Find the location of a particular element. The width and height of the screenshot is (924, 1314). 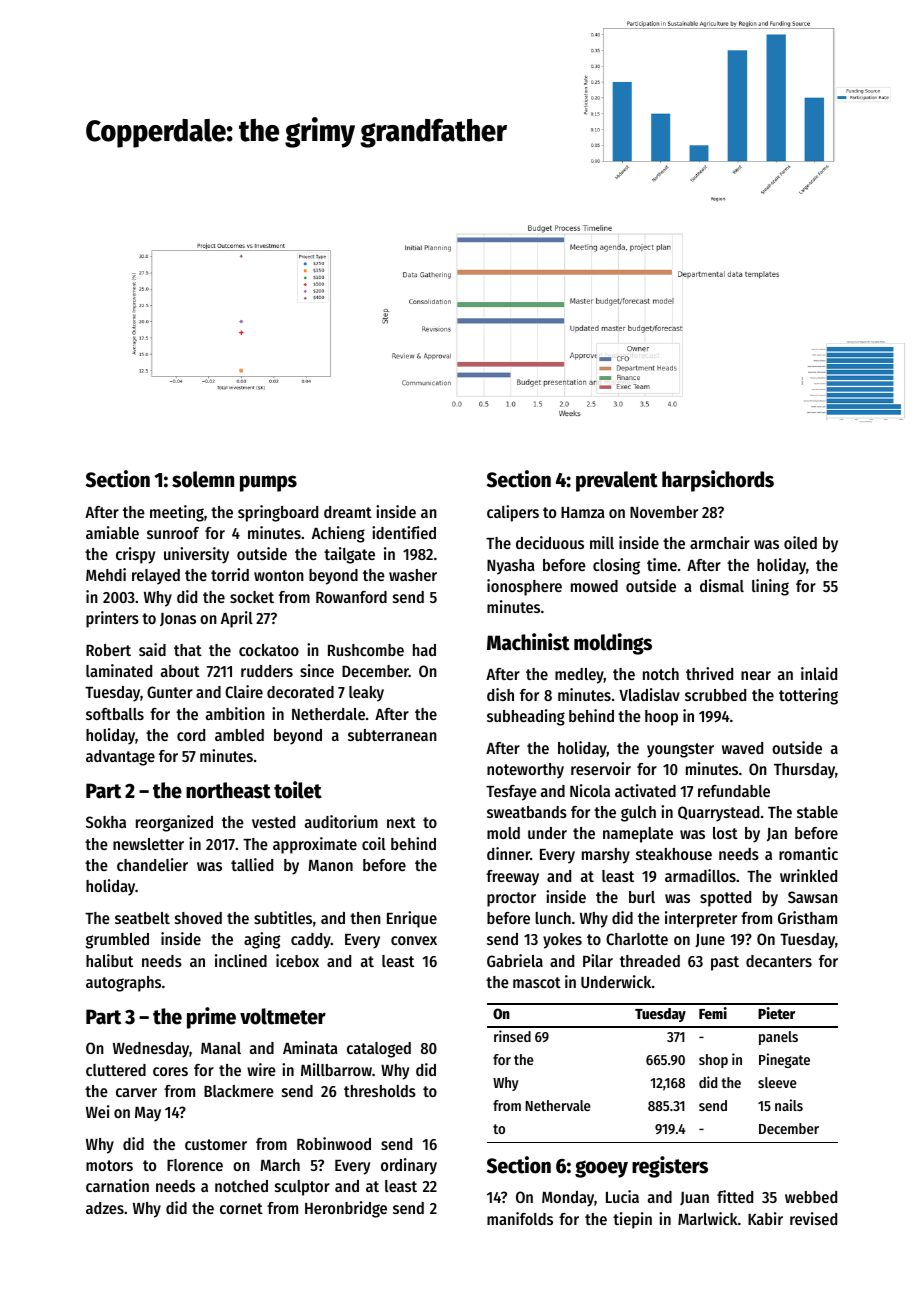

fitted is located at coordinates (735, 1196).
